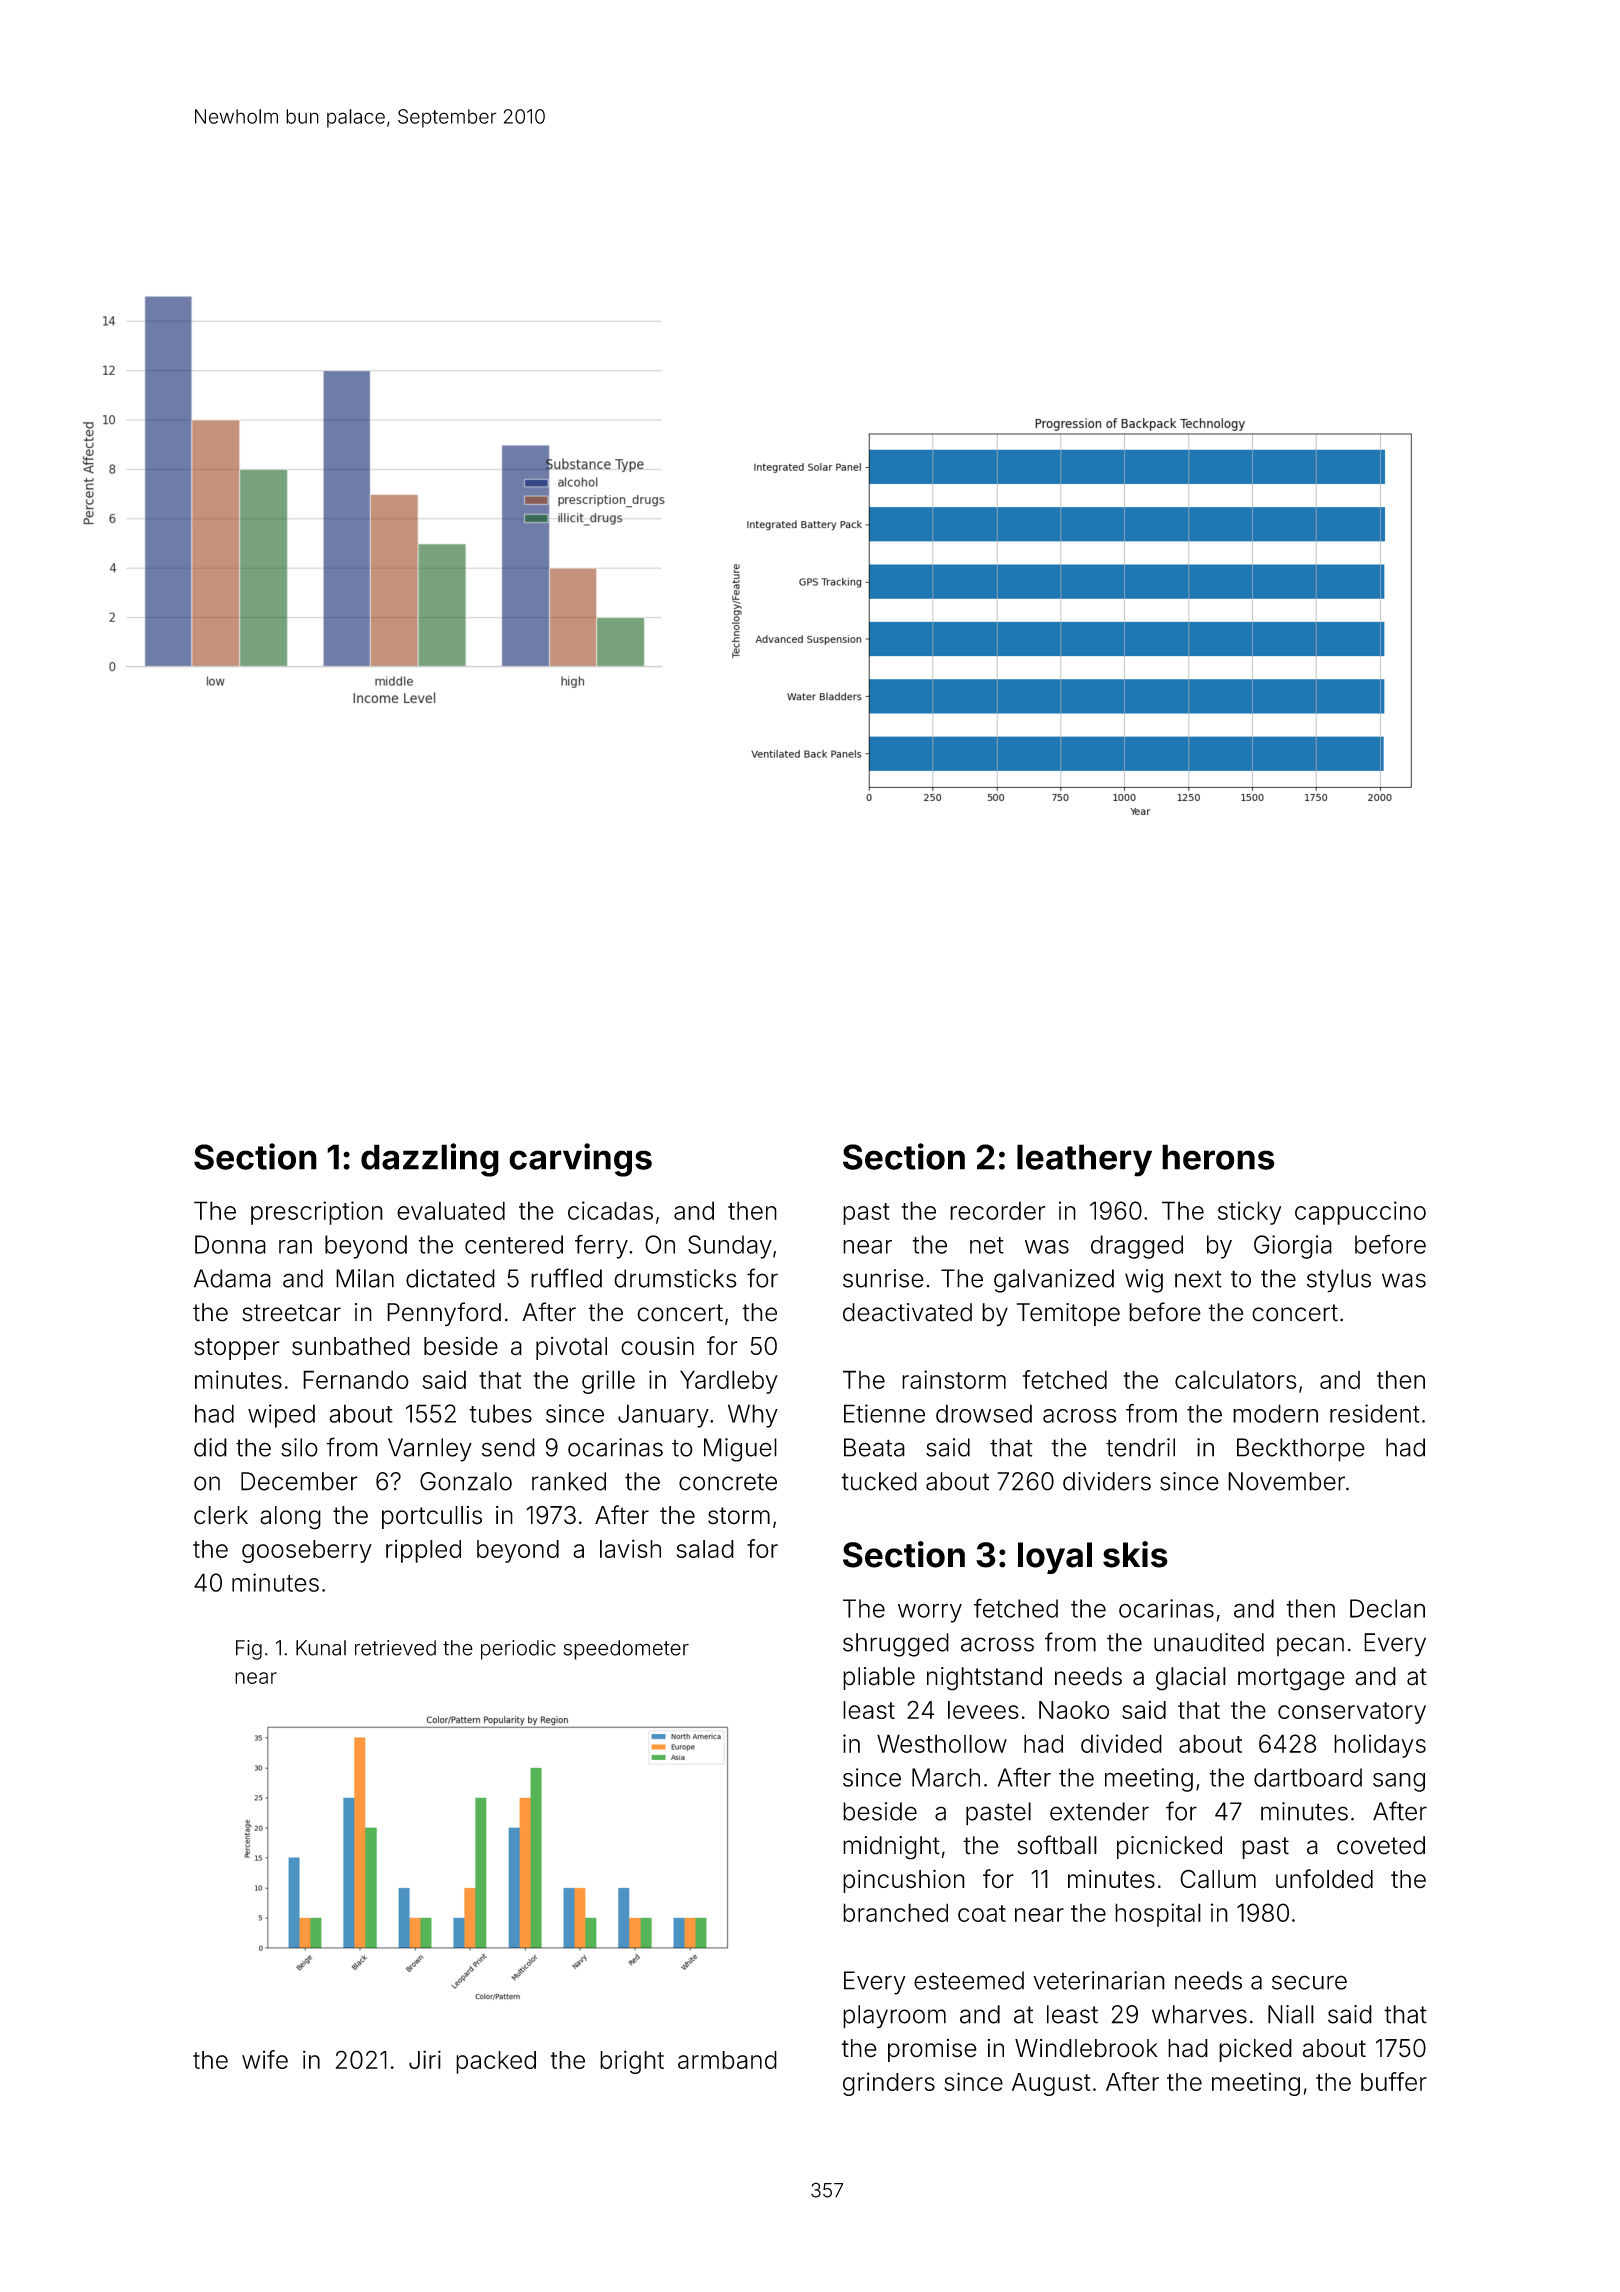 This screenshot has height=2292, width=1620. What do you see at coordinates (675, 1278) in the screenshot?
I see `drumsticks` at bounding box center [675, 1278].
